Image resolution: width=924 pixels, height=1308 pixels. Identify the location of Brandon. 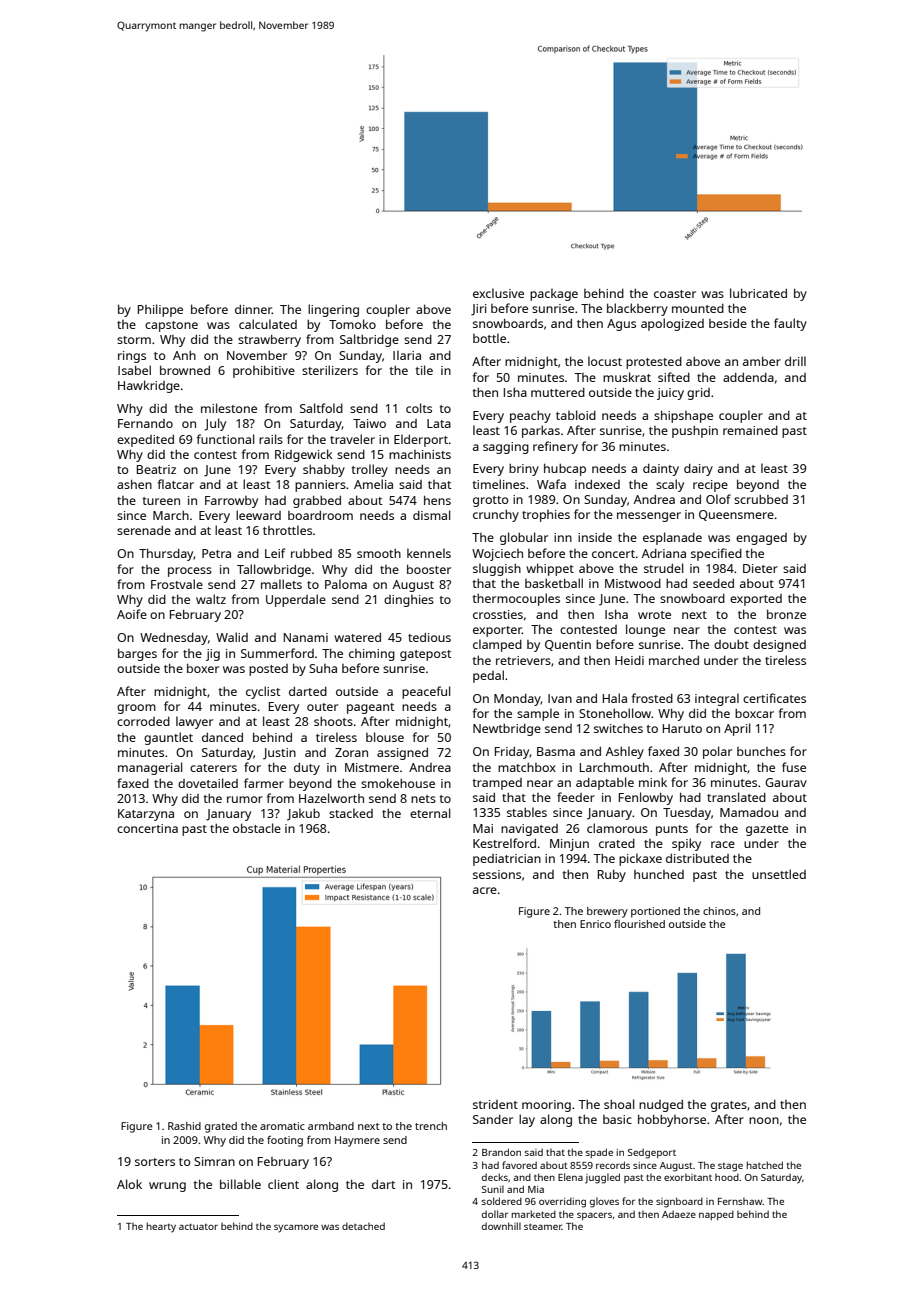
(501, 1152).
